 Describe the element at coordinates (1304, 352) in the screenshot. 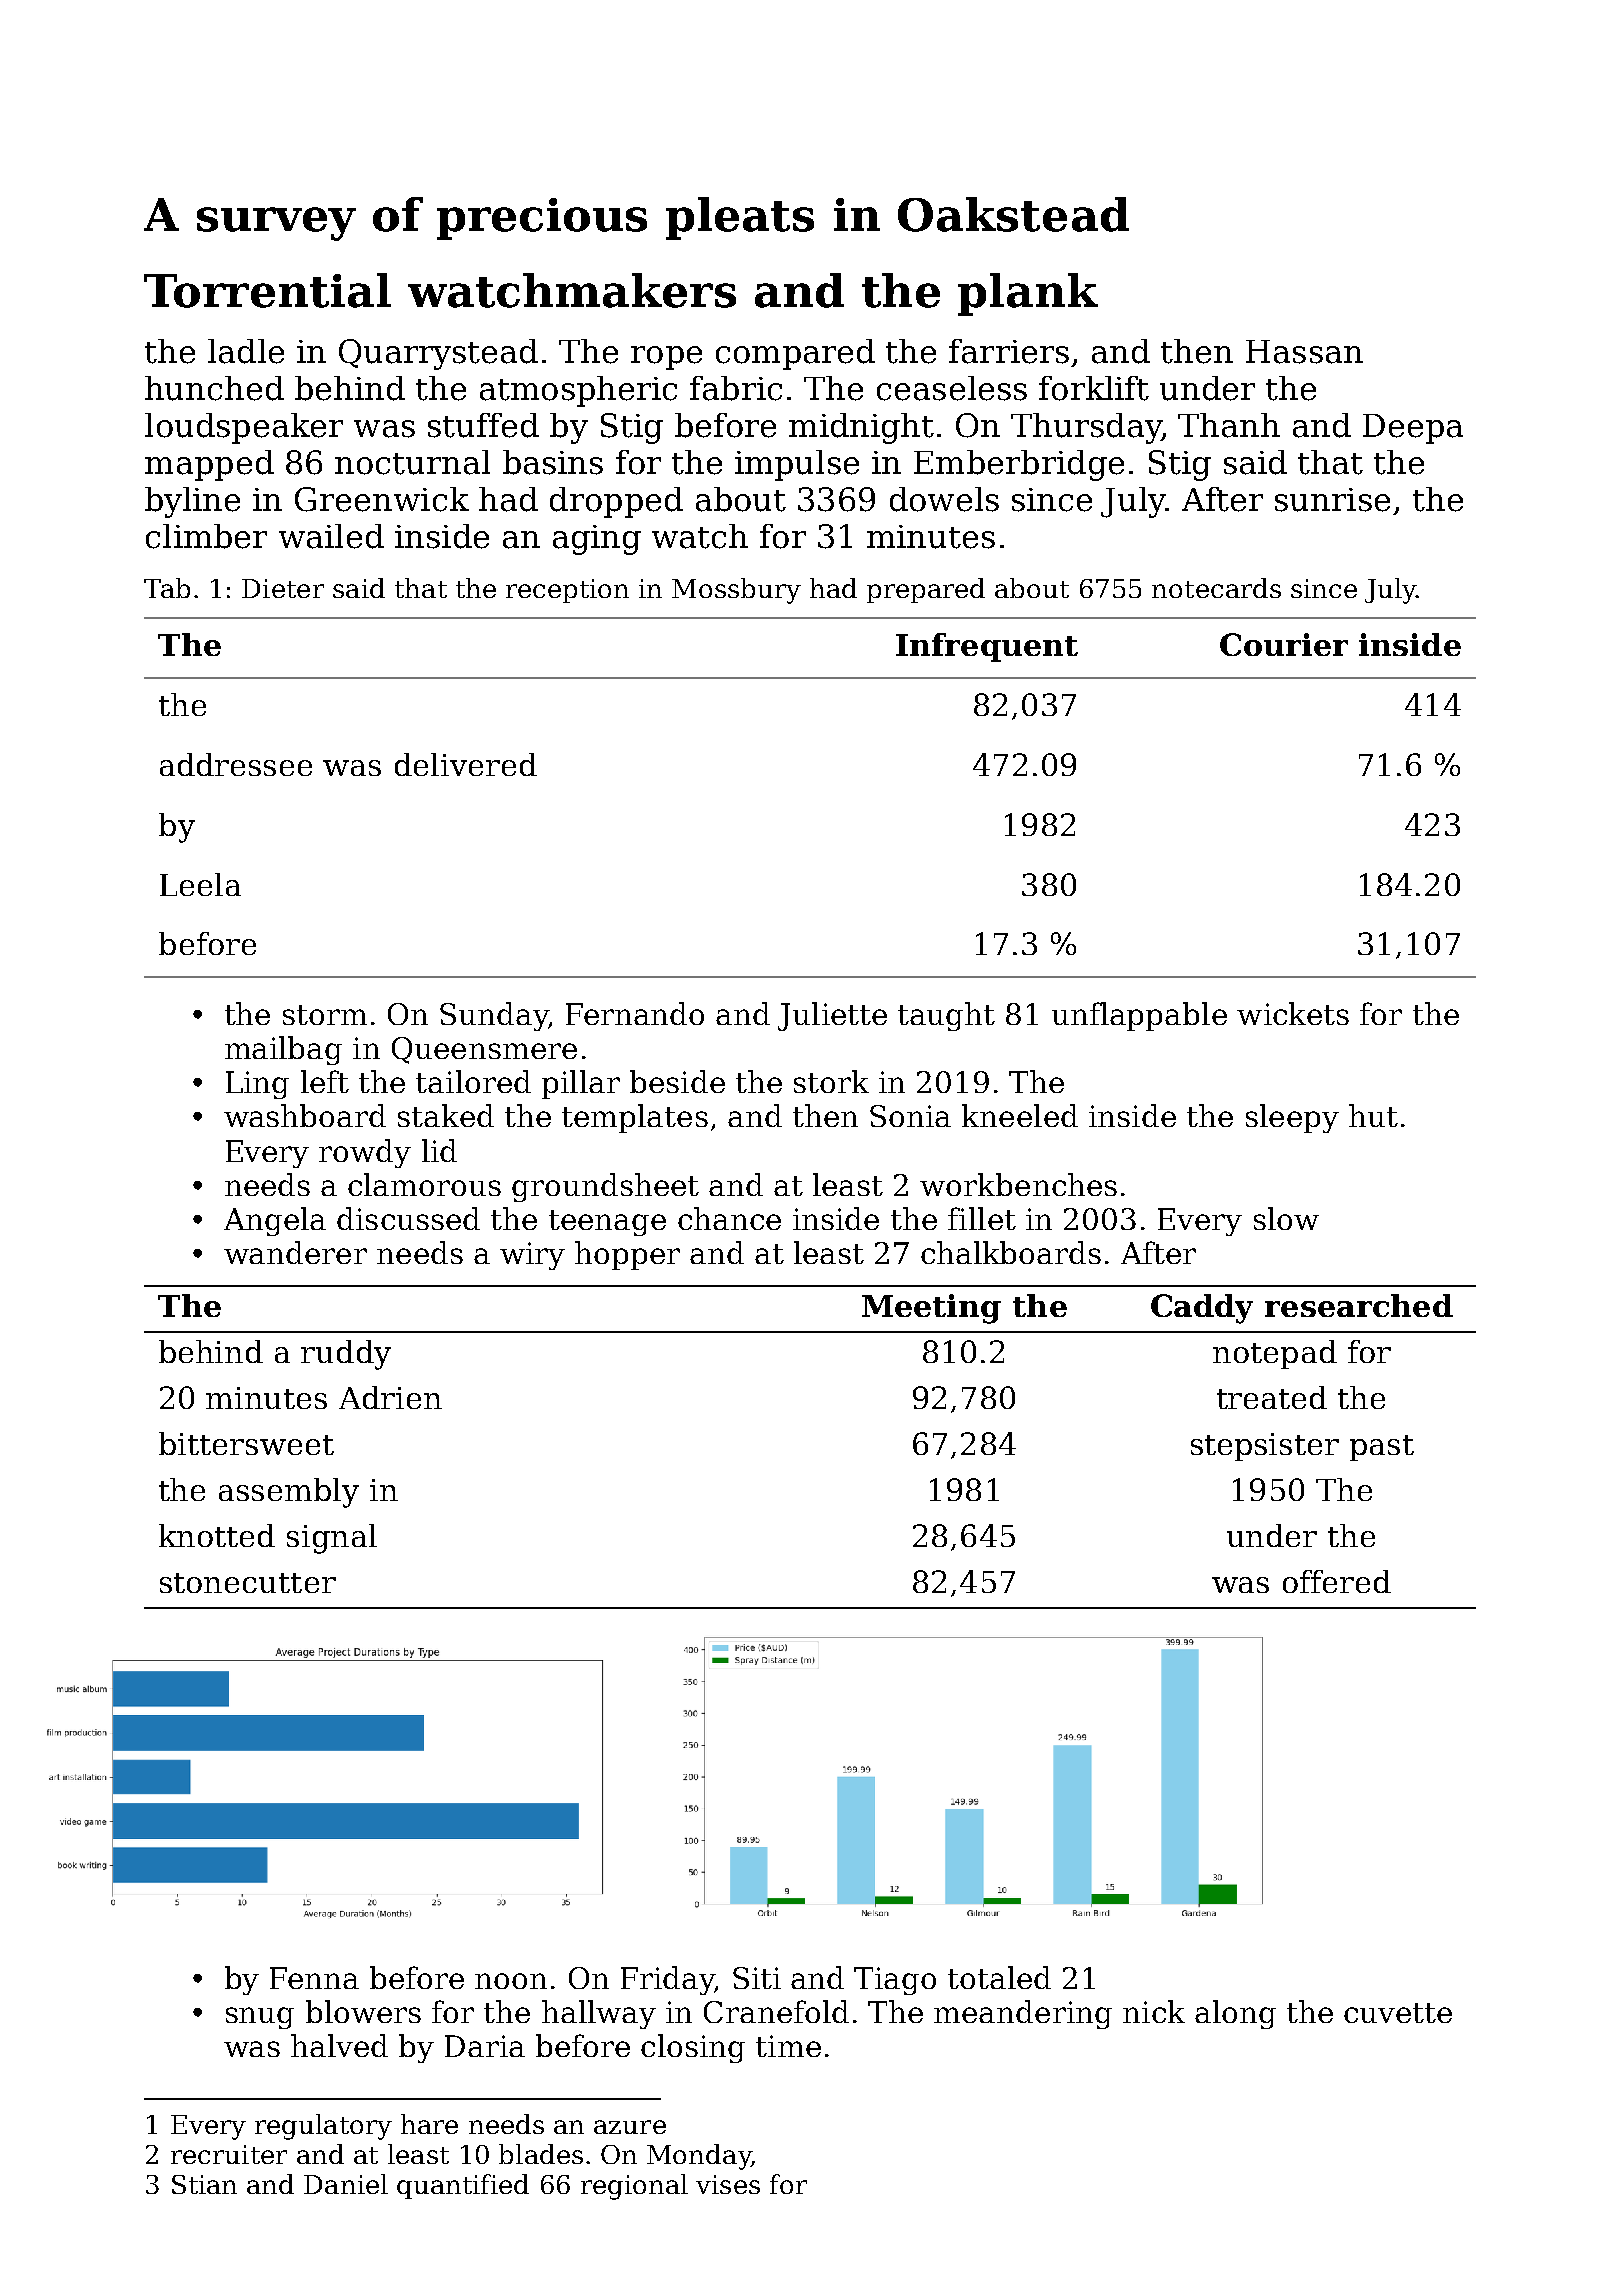

I see `Hassan` at that location.
